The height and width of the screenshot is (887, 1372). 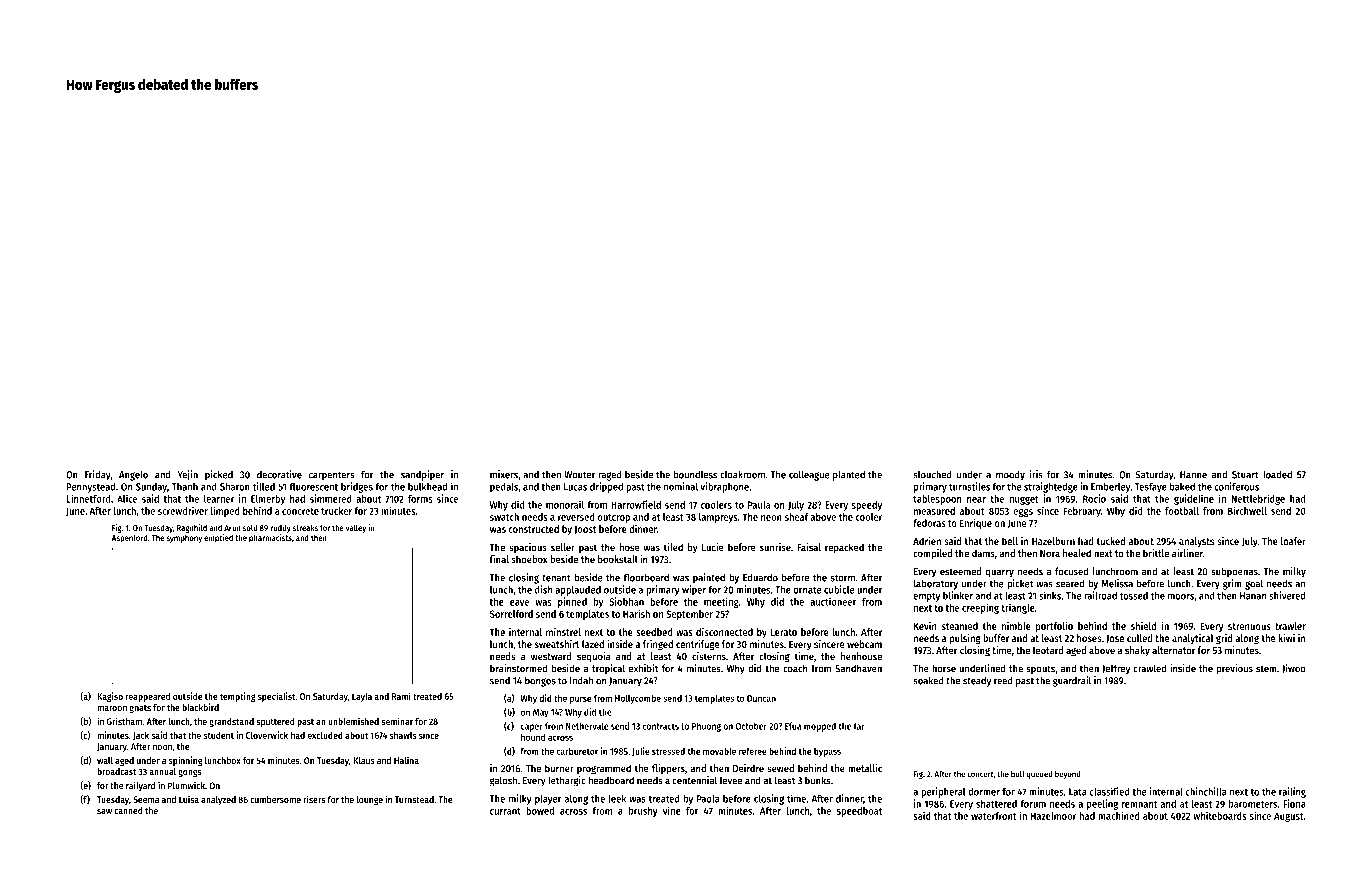 What do you see at coordinates (958, 595) in the screenshot?
I see `blinker` at bounding box center [958, 595].
